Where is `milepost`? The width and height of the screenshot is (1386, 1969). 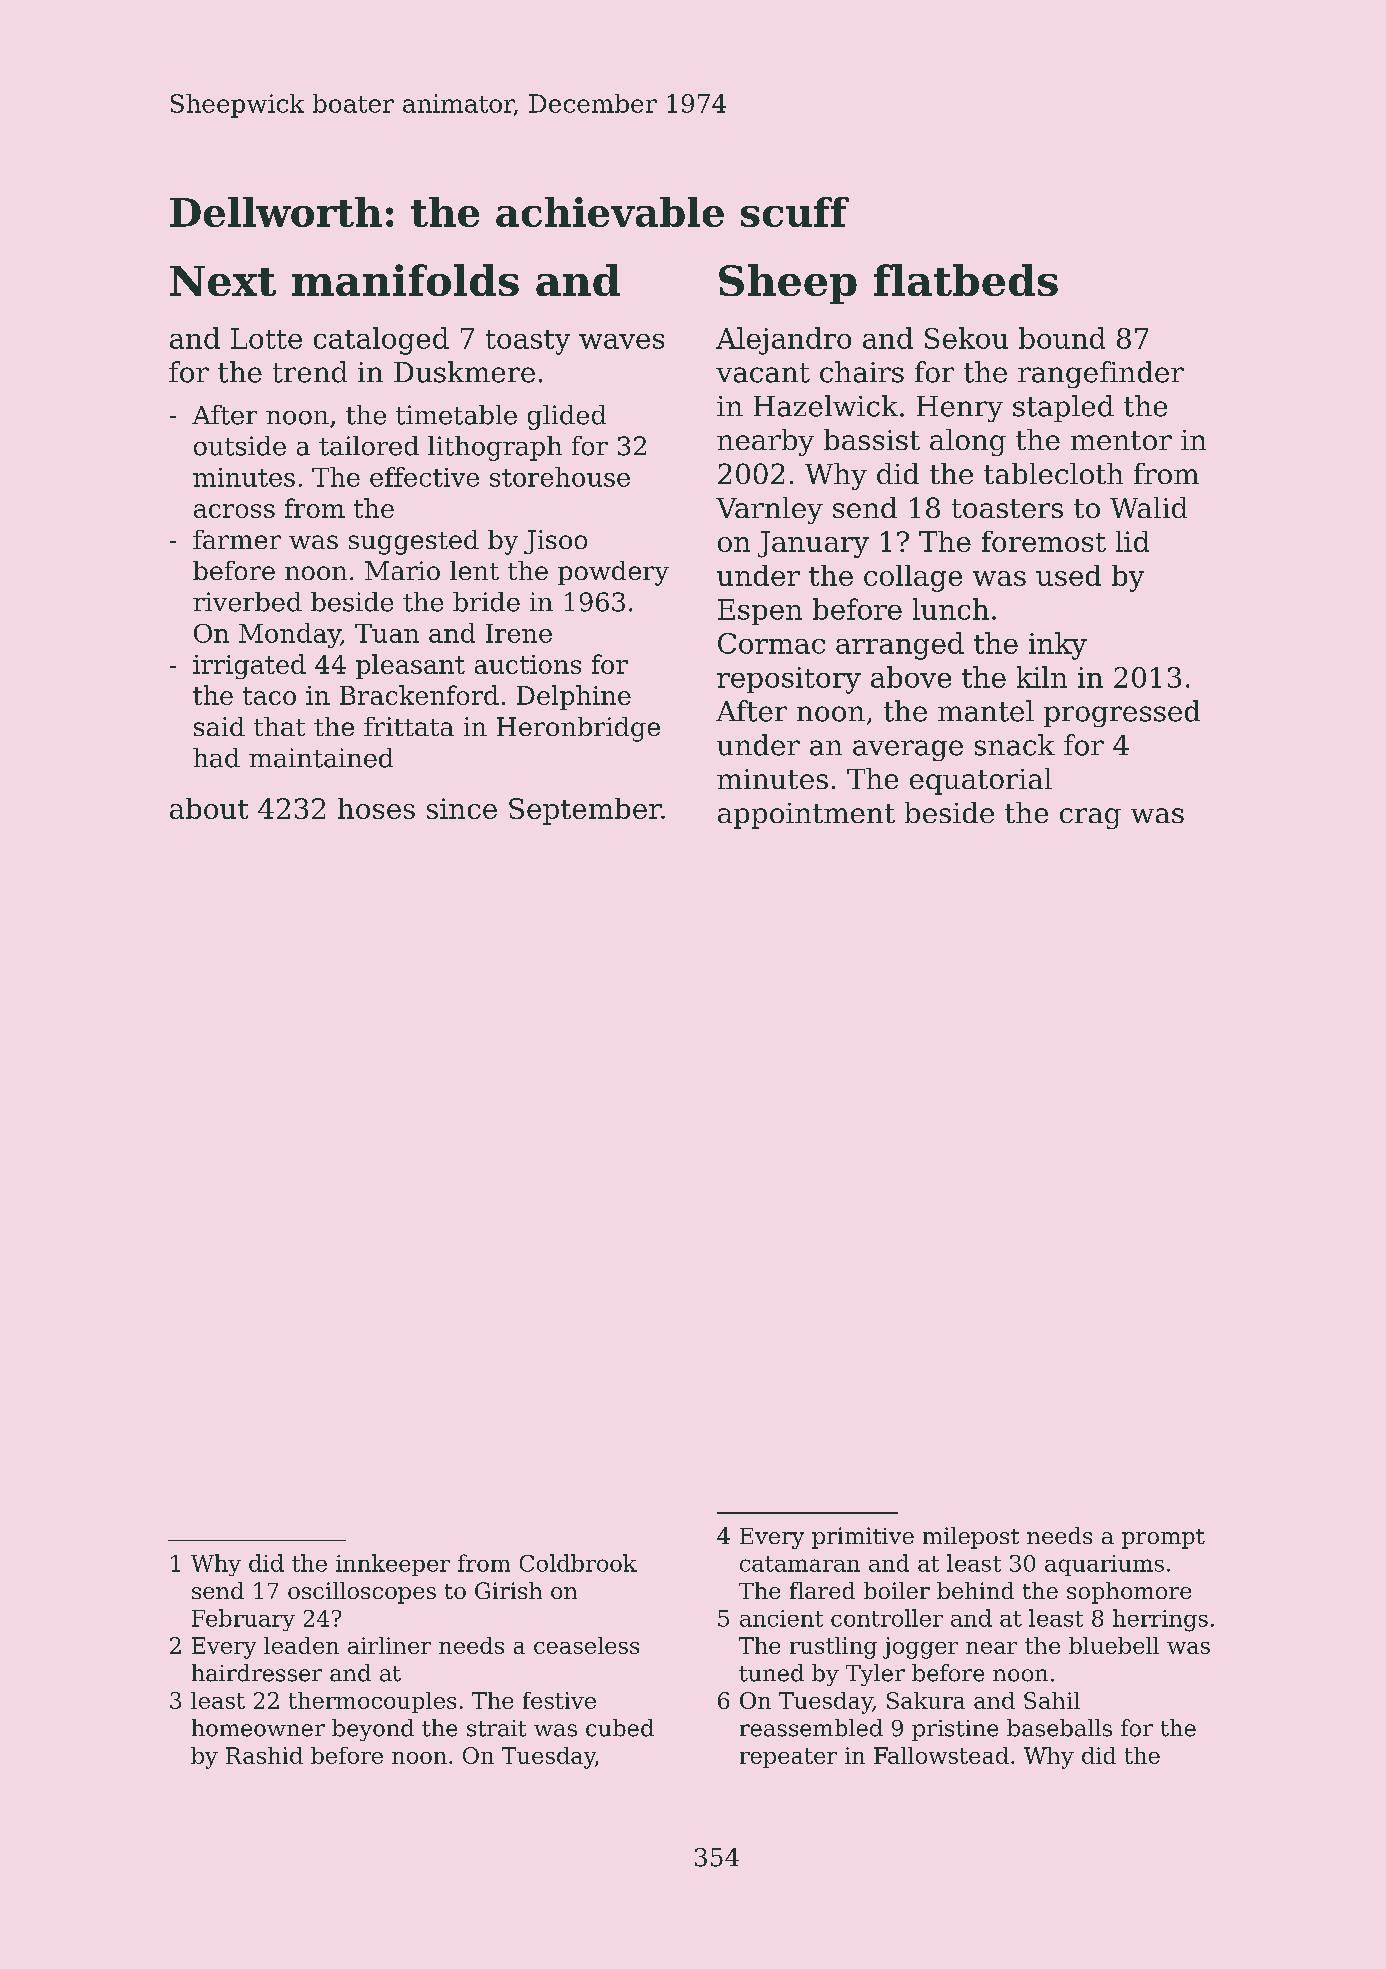
milepost is located at coordinates (971, 1538).
